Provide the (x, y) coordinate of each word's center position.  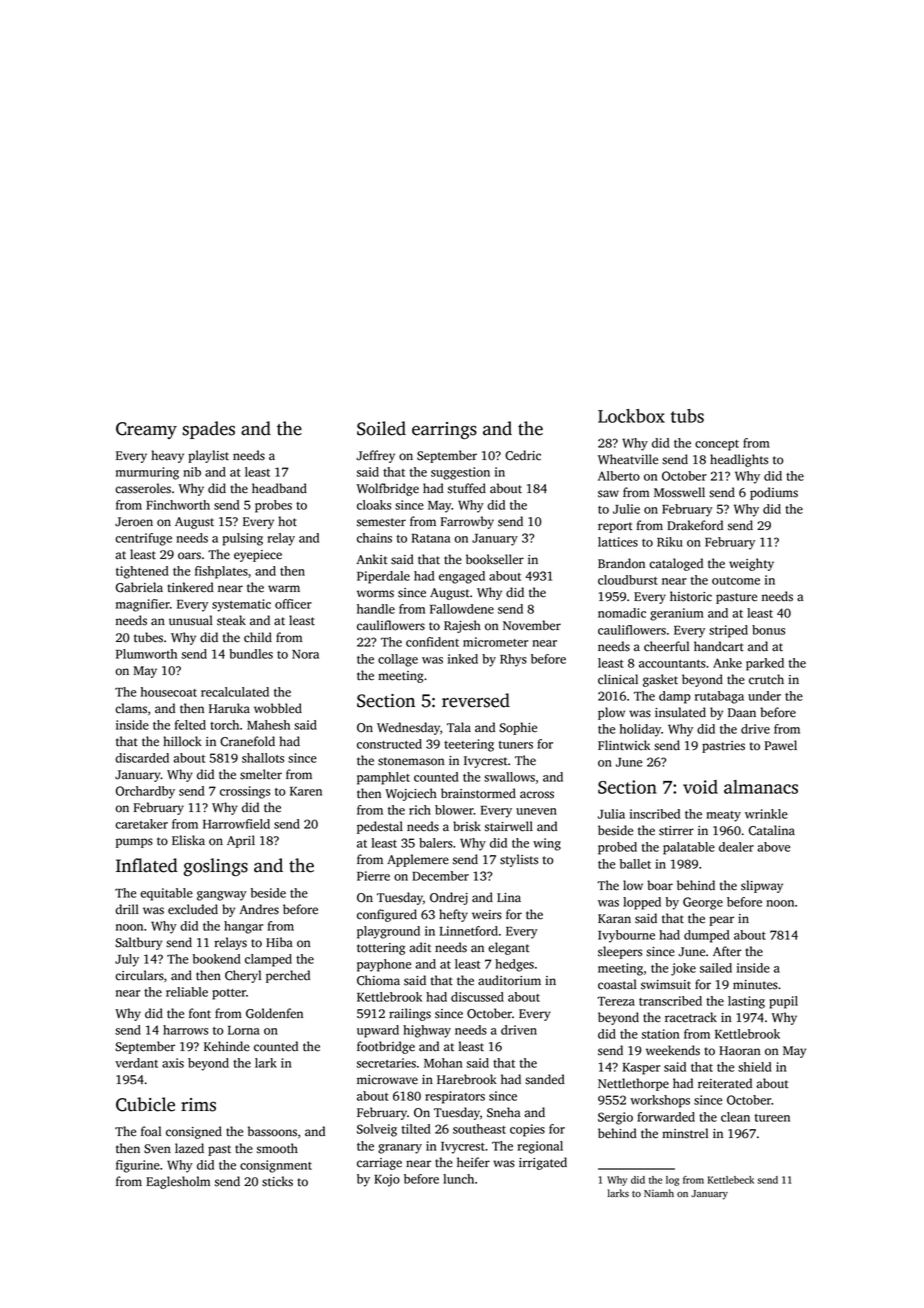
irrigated (543, 1163)
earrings (444, 431)
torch (224, 725)
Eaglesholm (178, 1182)
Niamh (659, 1193)
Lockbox (631, 416)
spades (208, 430)
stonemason (411, 761)
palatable (689, 848)
